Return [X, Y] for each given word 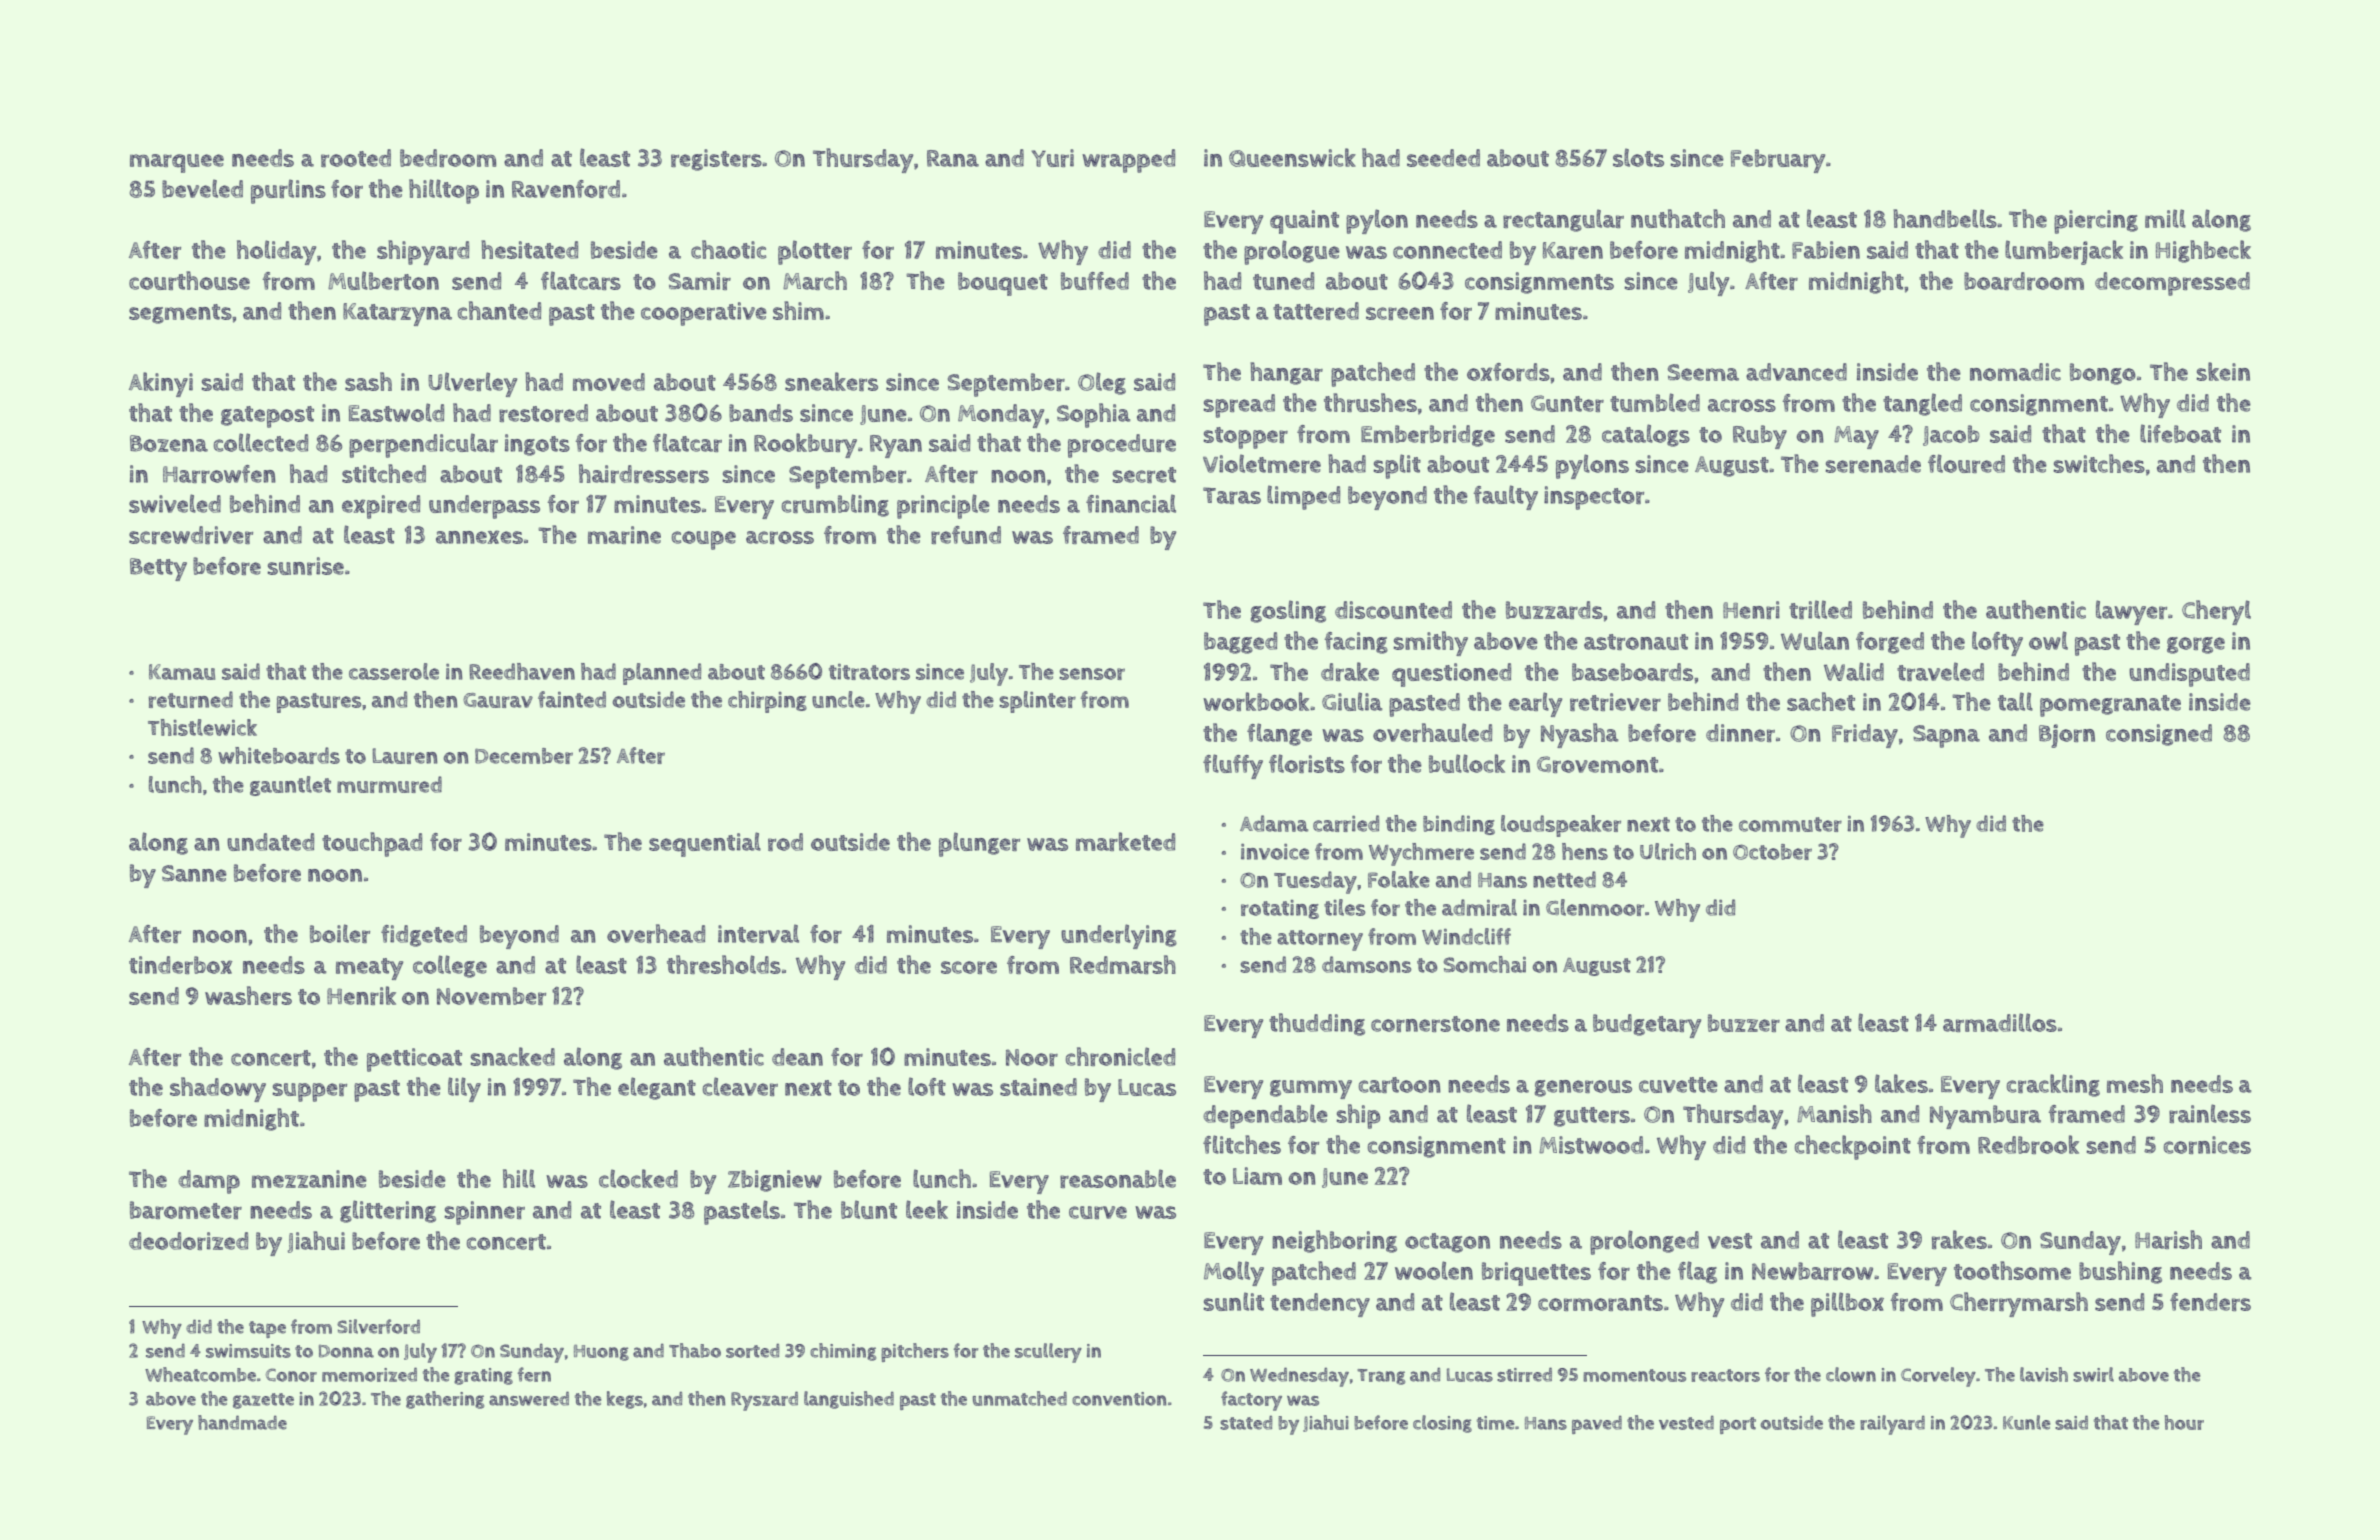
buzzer [1744, 1023]
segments [180, 314]
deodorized [188, 1241]
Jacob [1951, 435]
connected [1447, 250]
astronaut [1636, 642]
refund [966, 535]
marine [624, 535]
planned [662, 674]
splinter [1037, 702]
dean [797, 1057]
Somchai [1484, 964]
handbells [1945, 218]
